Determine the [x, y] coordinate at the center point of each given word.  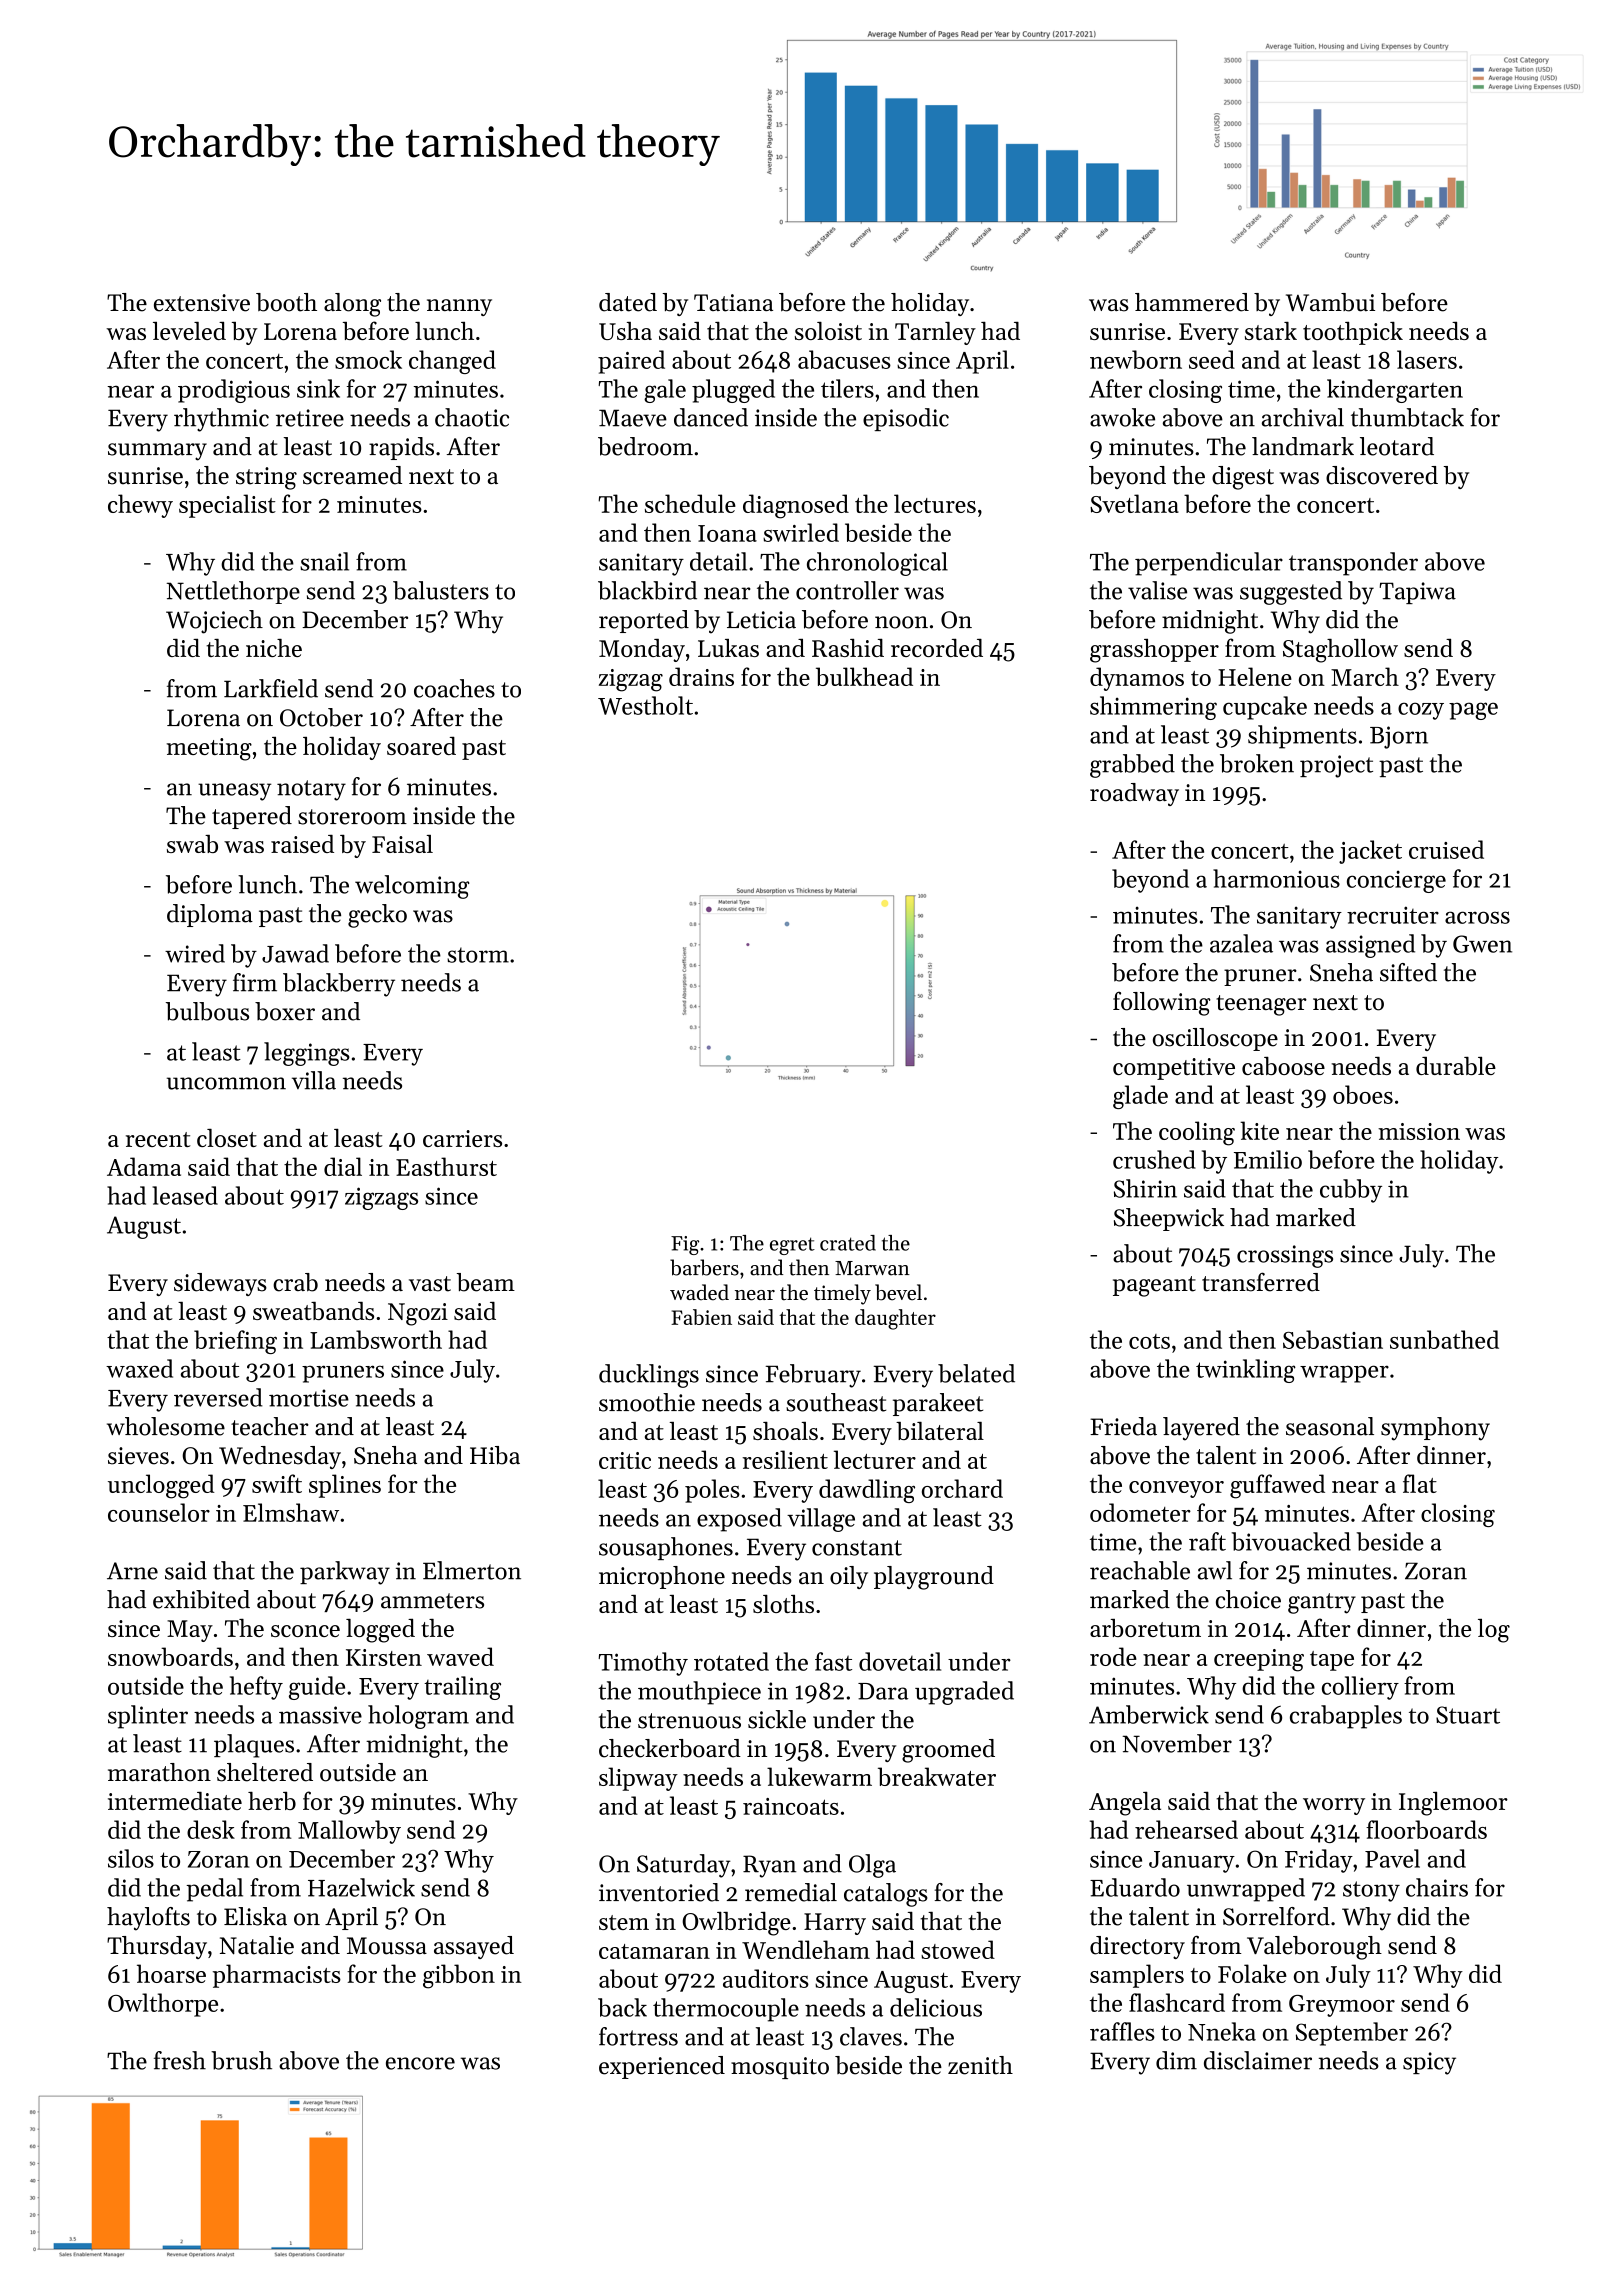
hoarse [171, 1973]
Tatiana [733, 303]
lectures [935, 503]
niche [274, 648]
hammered [1192, 302]
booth [286, 302]
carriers [462, 1138]
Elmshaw [291, 1512]
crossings [1285, 1256]
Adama [144, 1166]
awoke [1122, 417]
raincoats [791, 1806]
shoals [785, 1431]
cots [1149, 1341]
